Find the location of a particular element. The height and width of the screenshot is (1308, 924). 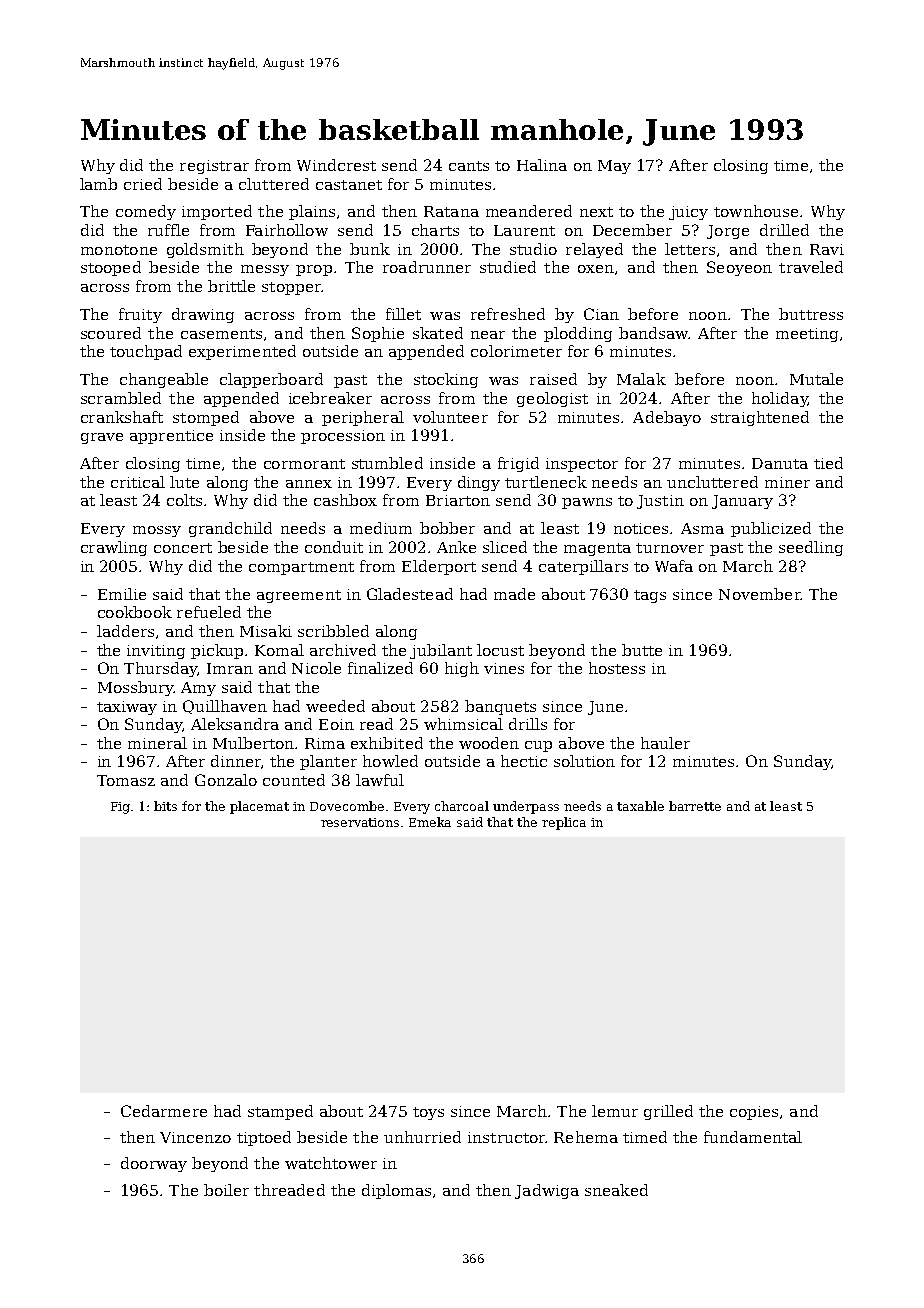

grilled is located at coordinates (668, 1112).
